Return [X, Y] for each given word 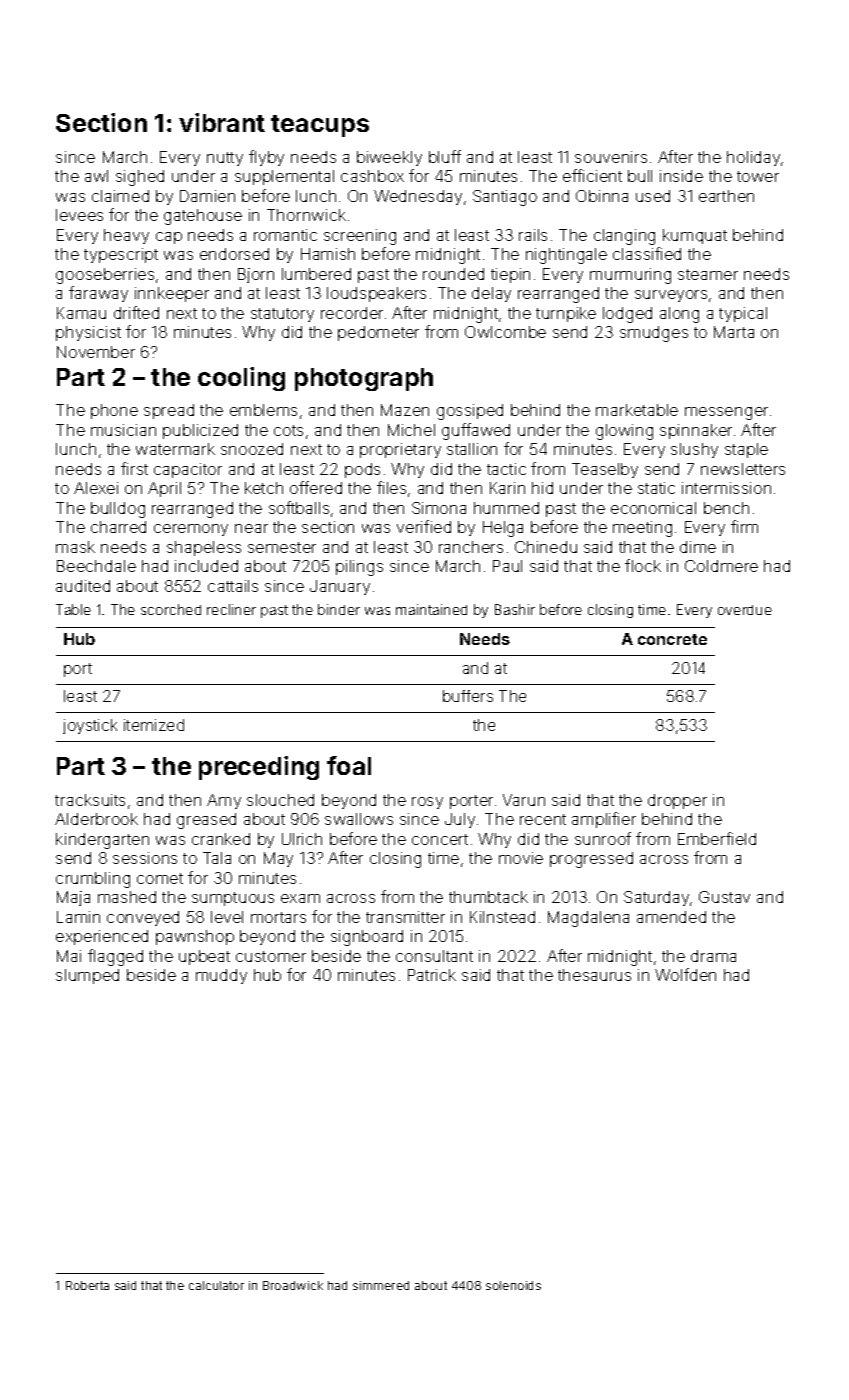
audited [83, 586]
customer [271, 956]
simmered [381, 1285]
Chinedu [546, 547]
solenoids [513, 1285]
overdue [745, 610]
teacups [320, 126]
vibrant [222, 122]
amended [671, 917]
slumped [87, 976]
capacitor [188, 470]
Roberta [87, 1285]
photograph [364, 379]
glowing [624, 432]
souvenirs [611, 157]
